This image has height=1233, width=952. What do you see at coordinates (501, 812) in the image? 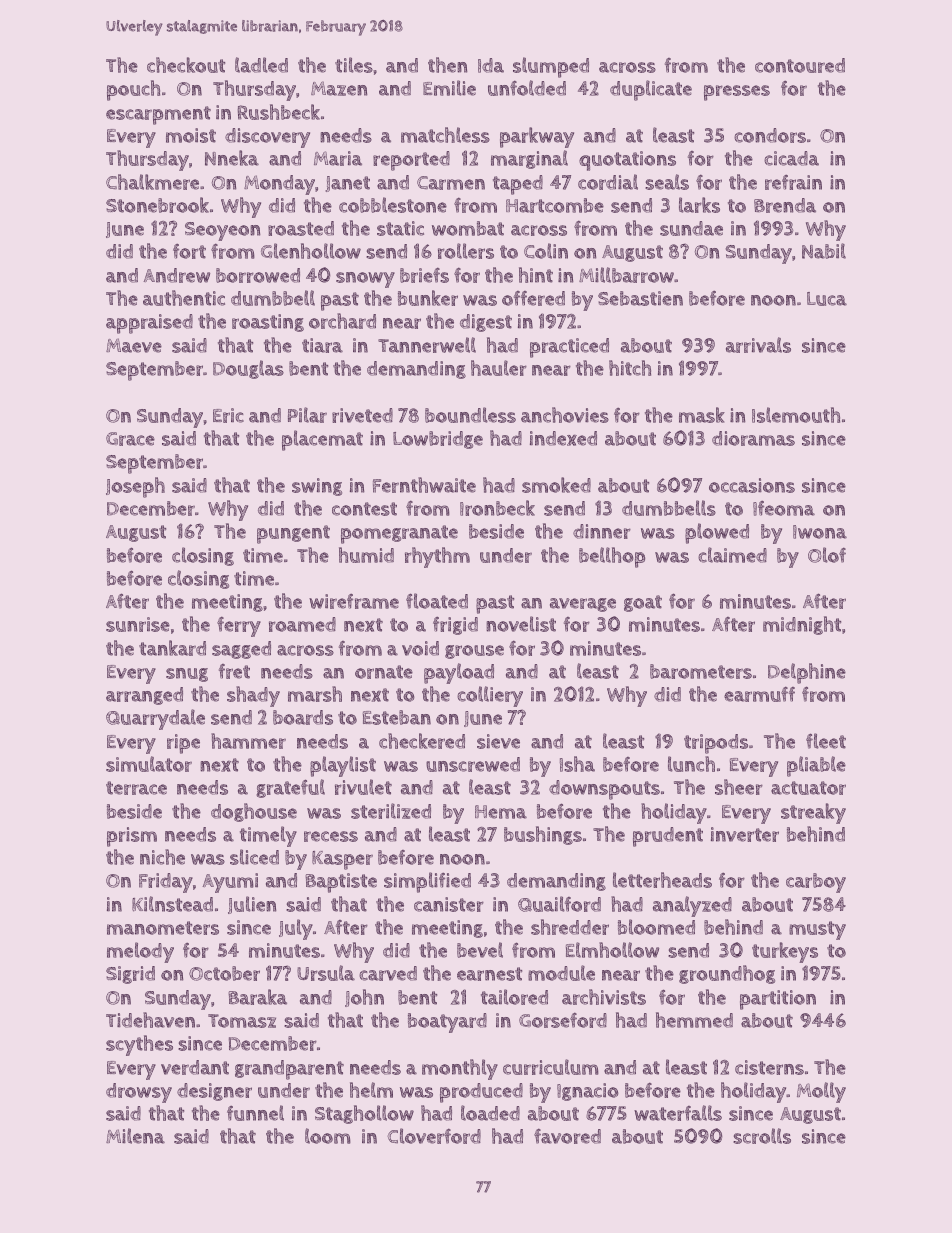
I see `Hema` at bounding box center [501, 812].
